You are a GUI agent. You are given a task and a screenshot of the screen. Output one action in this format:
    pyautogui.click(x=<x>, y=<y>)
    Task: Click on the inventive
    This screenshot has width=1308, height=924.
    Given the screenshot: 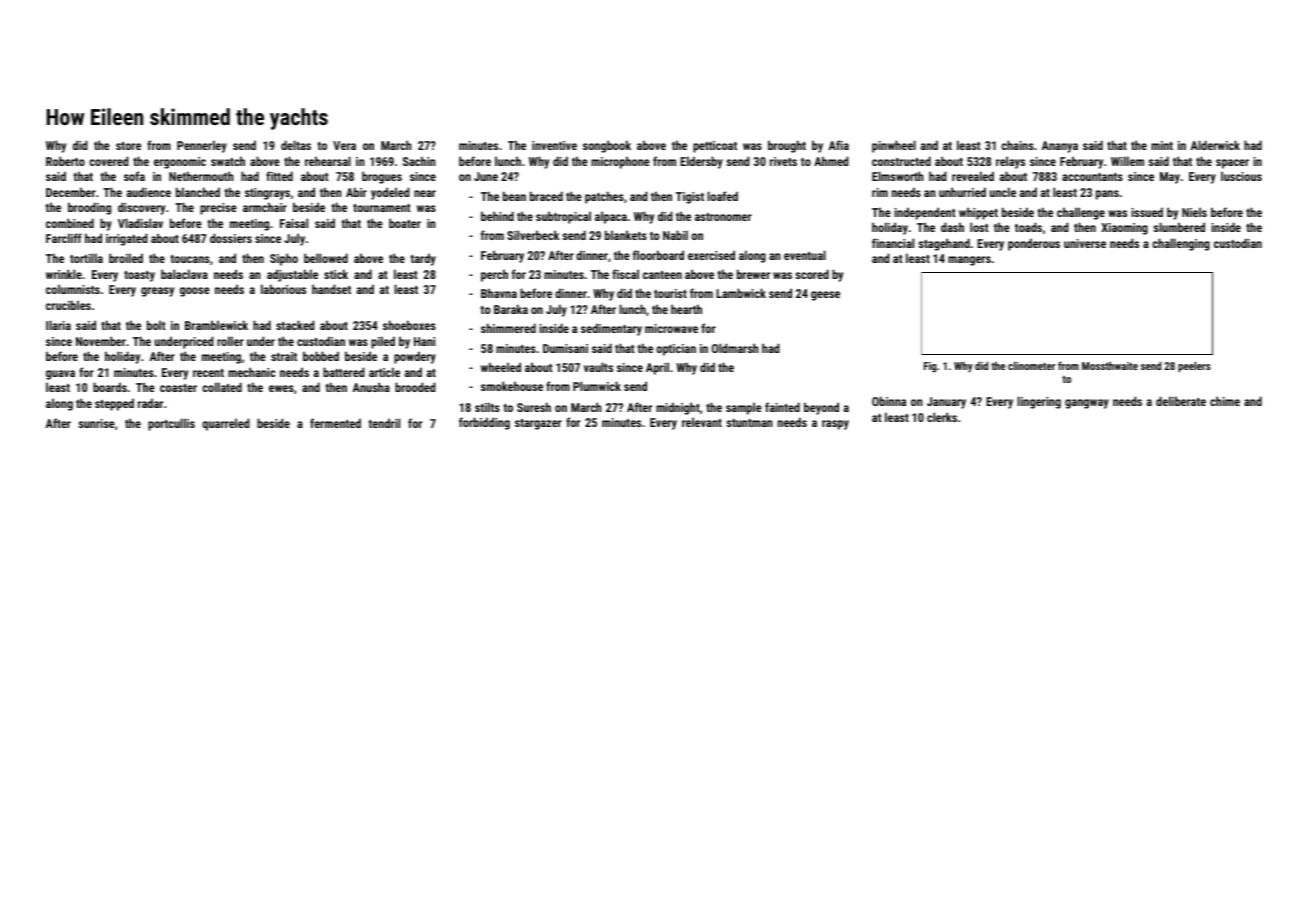 What is the action you would take?
    pyautogui.click(x=554, y=145)
